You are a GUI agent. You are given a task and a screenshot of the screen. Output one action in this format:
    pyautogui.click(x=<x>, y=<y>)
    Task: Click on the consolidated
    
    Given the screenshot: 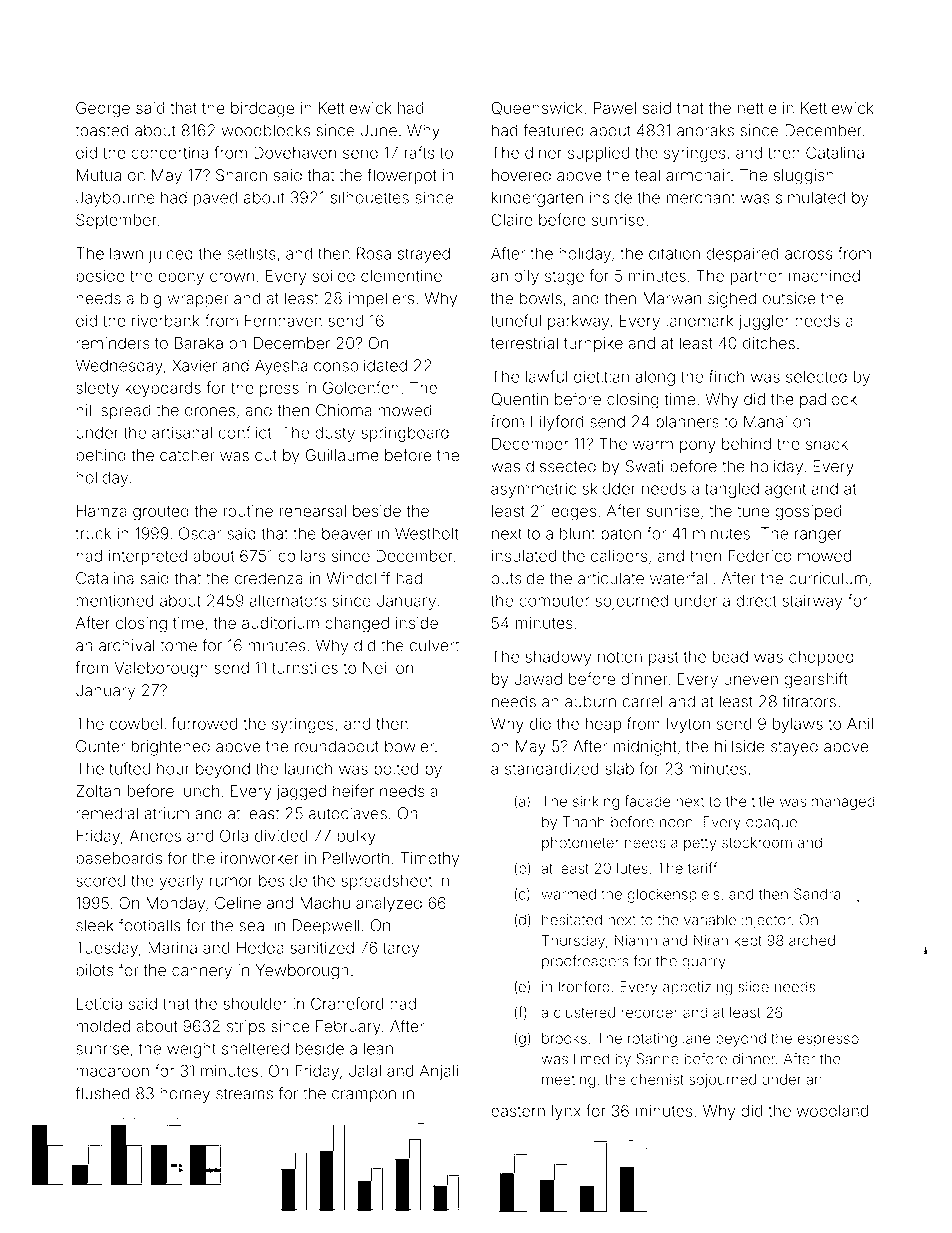 What is the action you would take?
    pyautogui.click(x=360, y=365)
